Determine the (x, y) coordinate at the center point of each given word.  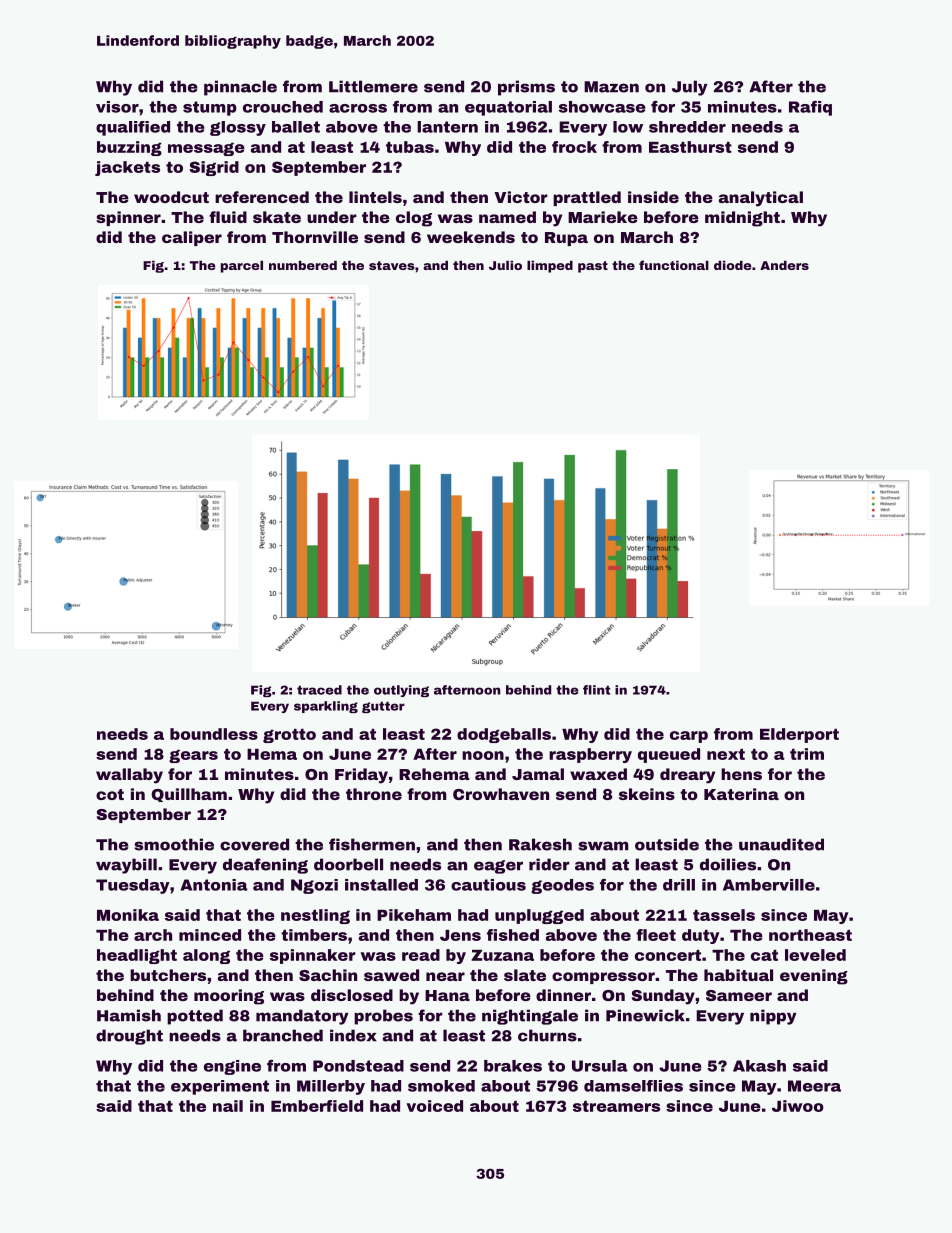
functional (674, 265)
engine (232, 1067)
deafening (265, 866)
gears (193, 756)
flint (596, 690)
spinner (128, 218)
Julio (505, 265)
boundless (214, 734)
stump (210, 108)
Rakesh (540, 844)
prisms (526, 88)
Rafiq (810, 108)
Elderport (799, 735)
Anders (784, 265)
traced (319, 690)
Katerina (741, 794)
